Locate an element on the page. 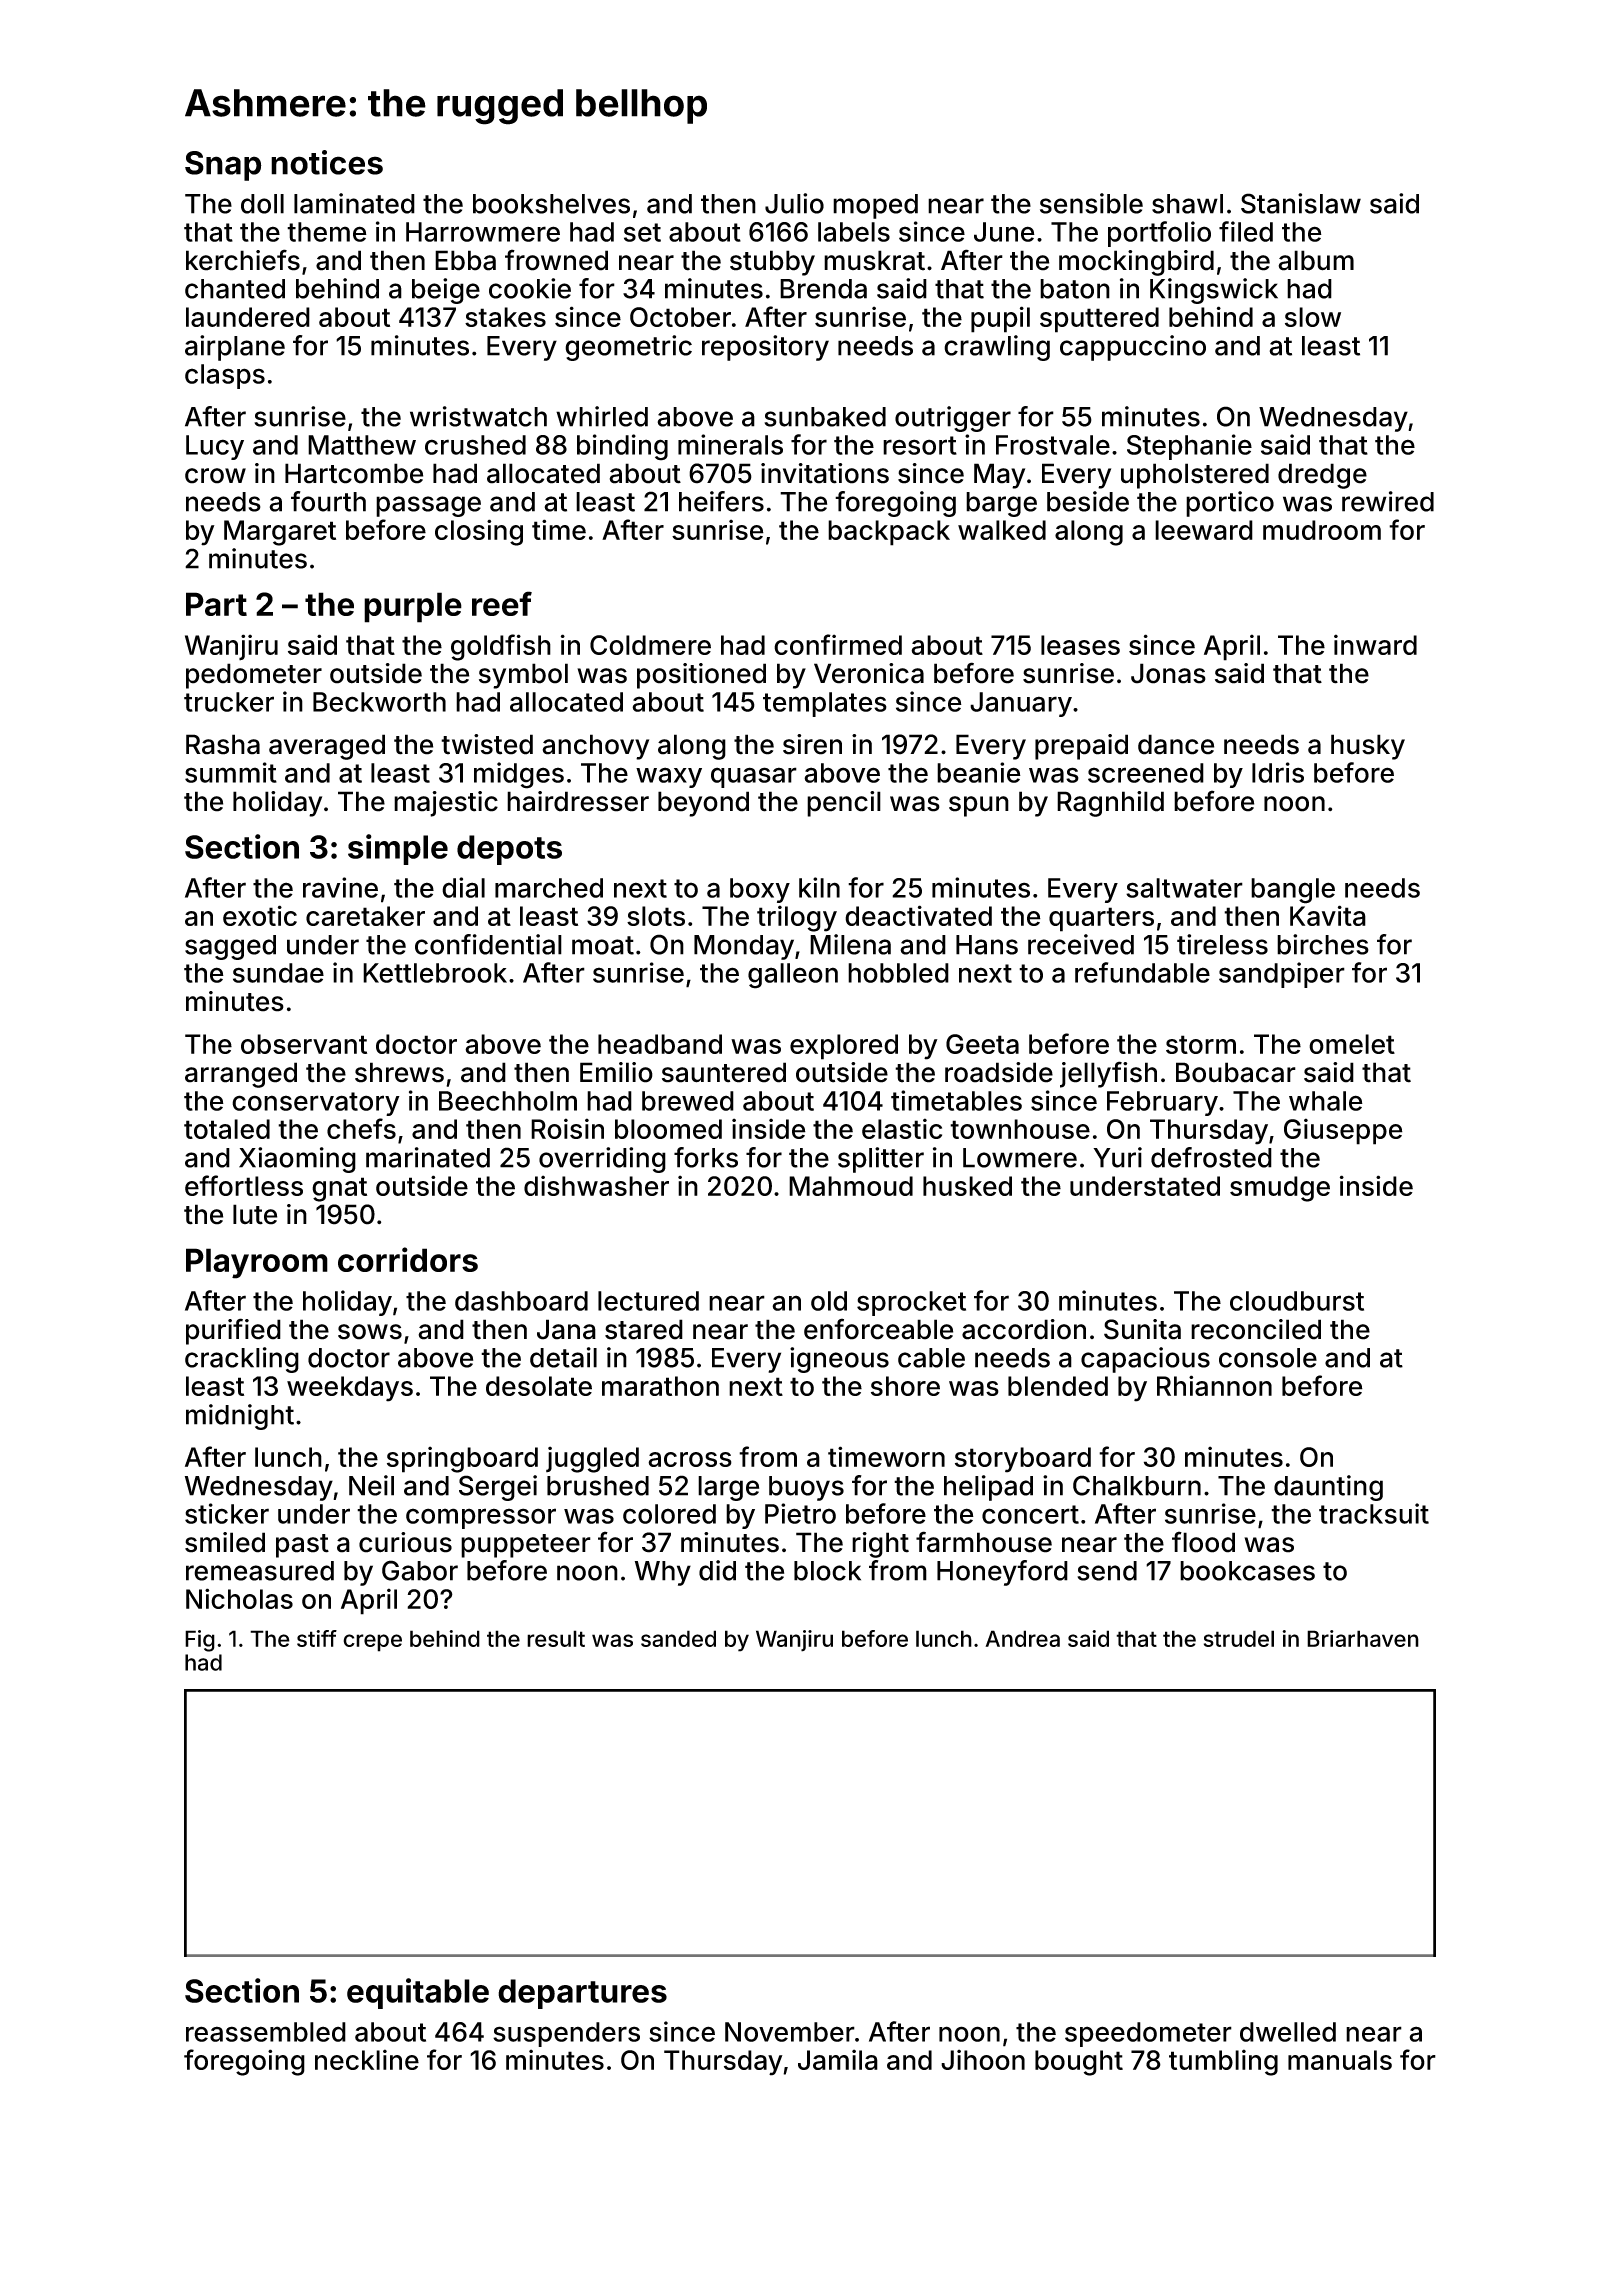 This page has width=1620, height=2292. slow is located at coordinates (1313, 317).
